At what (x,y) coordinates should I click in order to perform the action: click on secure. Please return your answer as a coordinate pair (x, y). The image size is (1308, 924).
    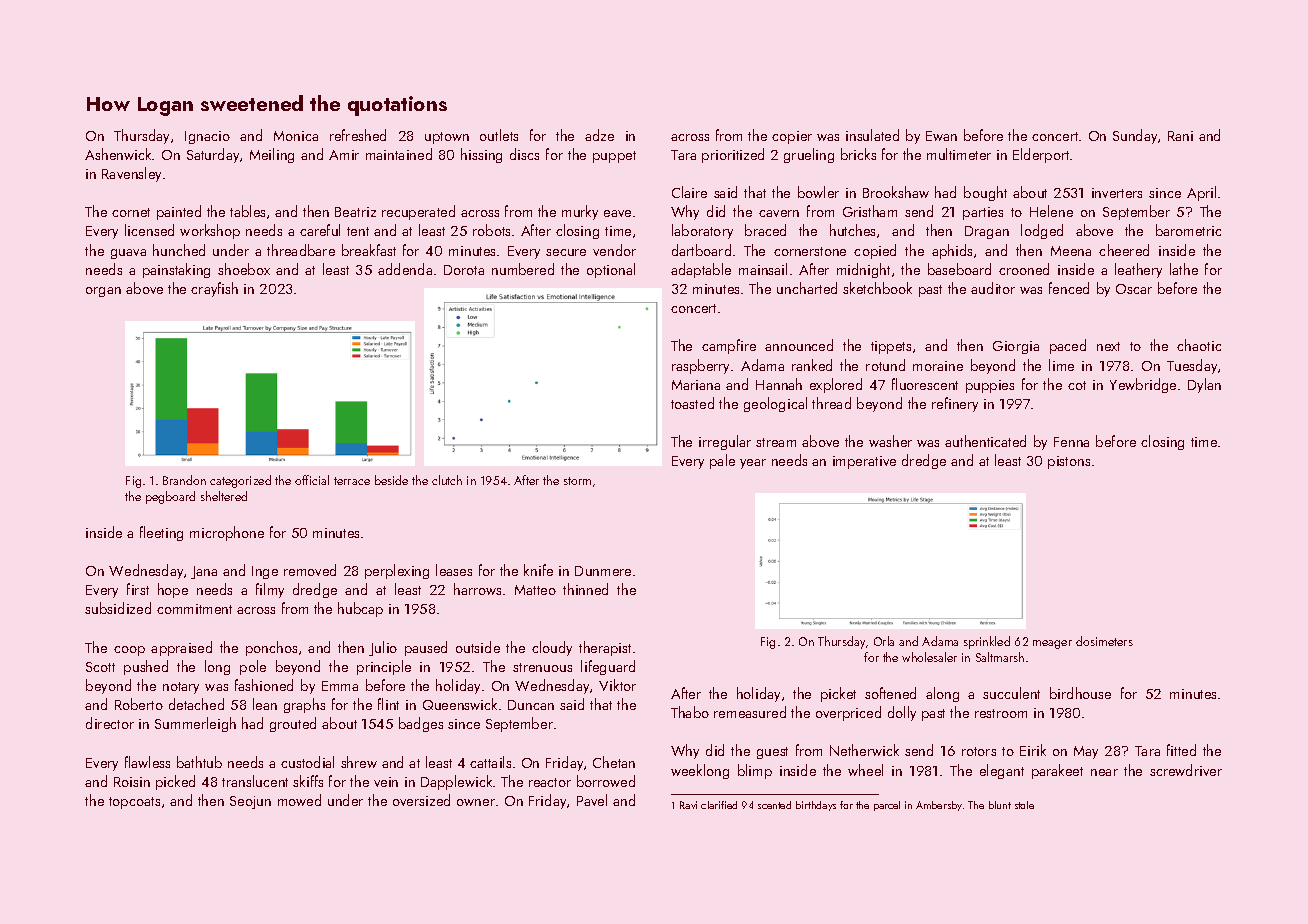
    Looking at the image, I should click on (566, 252).
